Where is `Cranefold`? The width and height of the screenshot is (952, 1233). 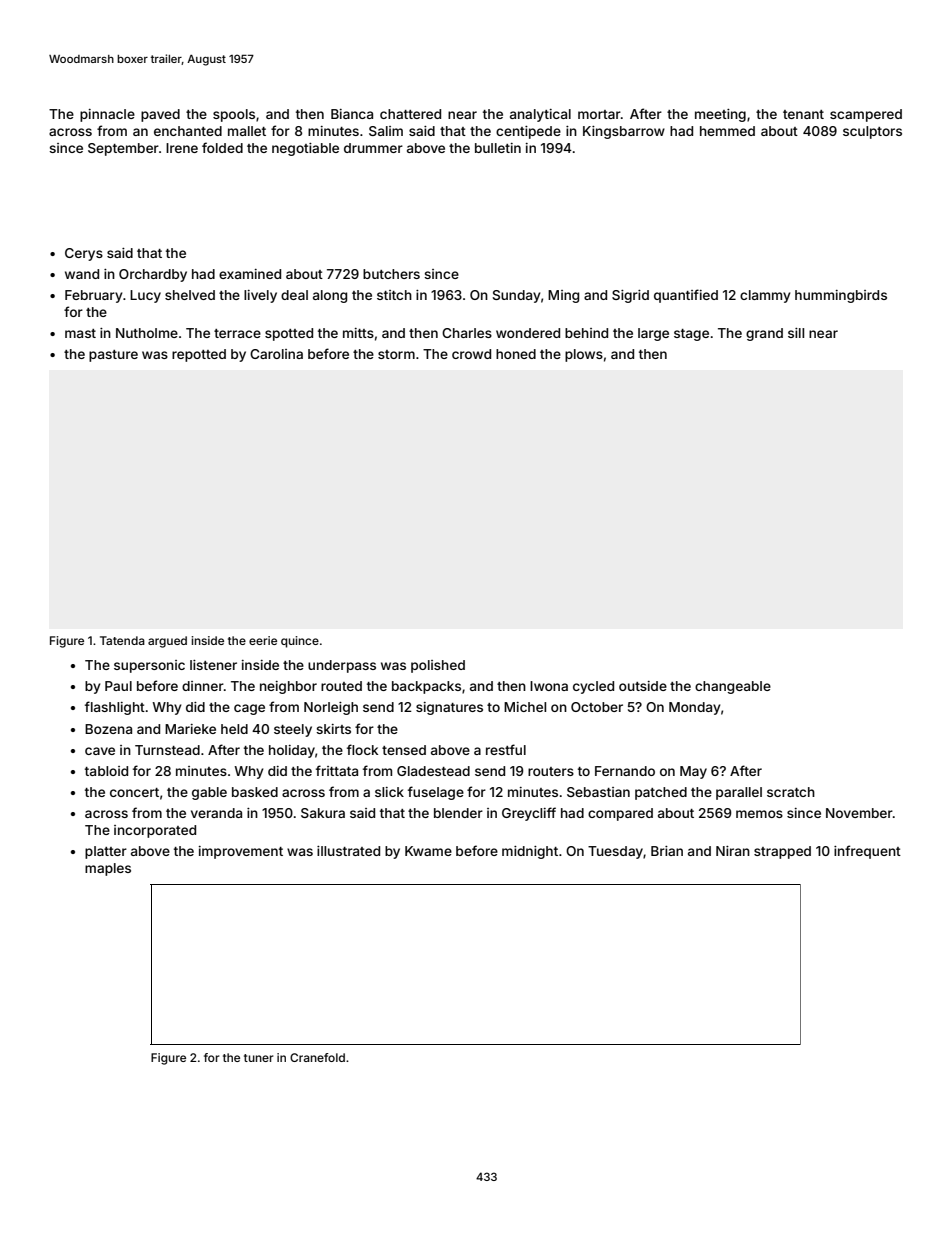 Cranefold is located at coordinates (317, 1057).
